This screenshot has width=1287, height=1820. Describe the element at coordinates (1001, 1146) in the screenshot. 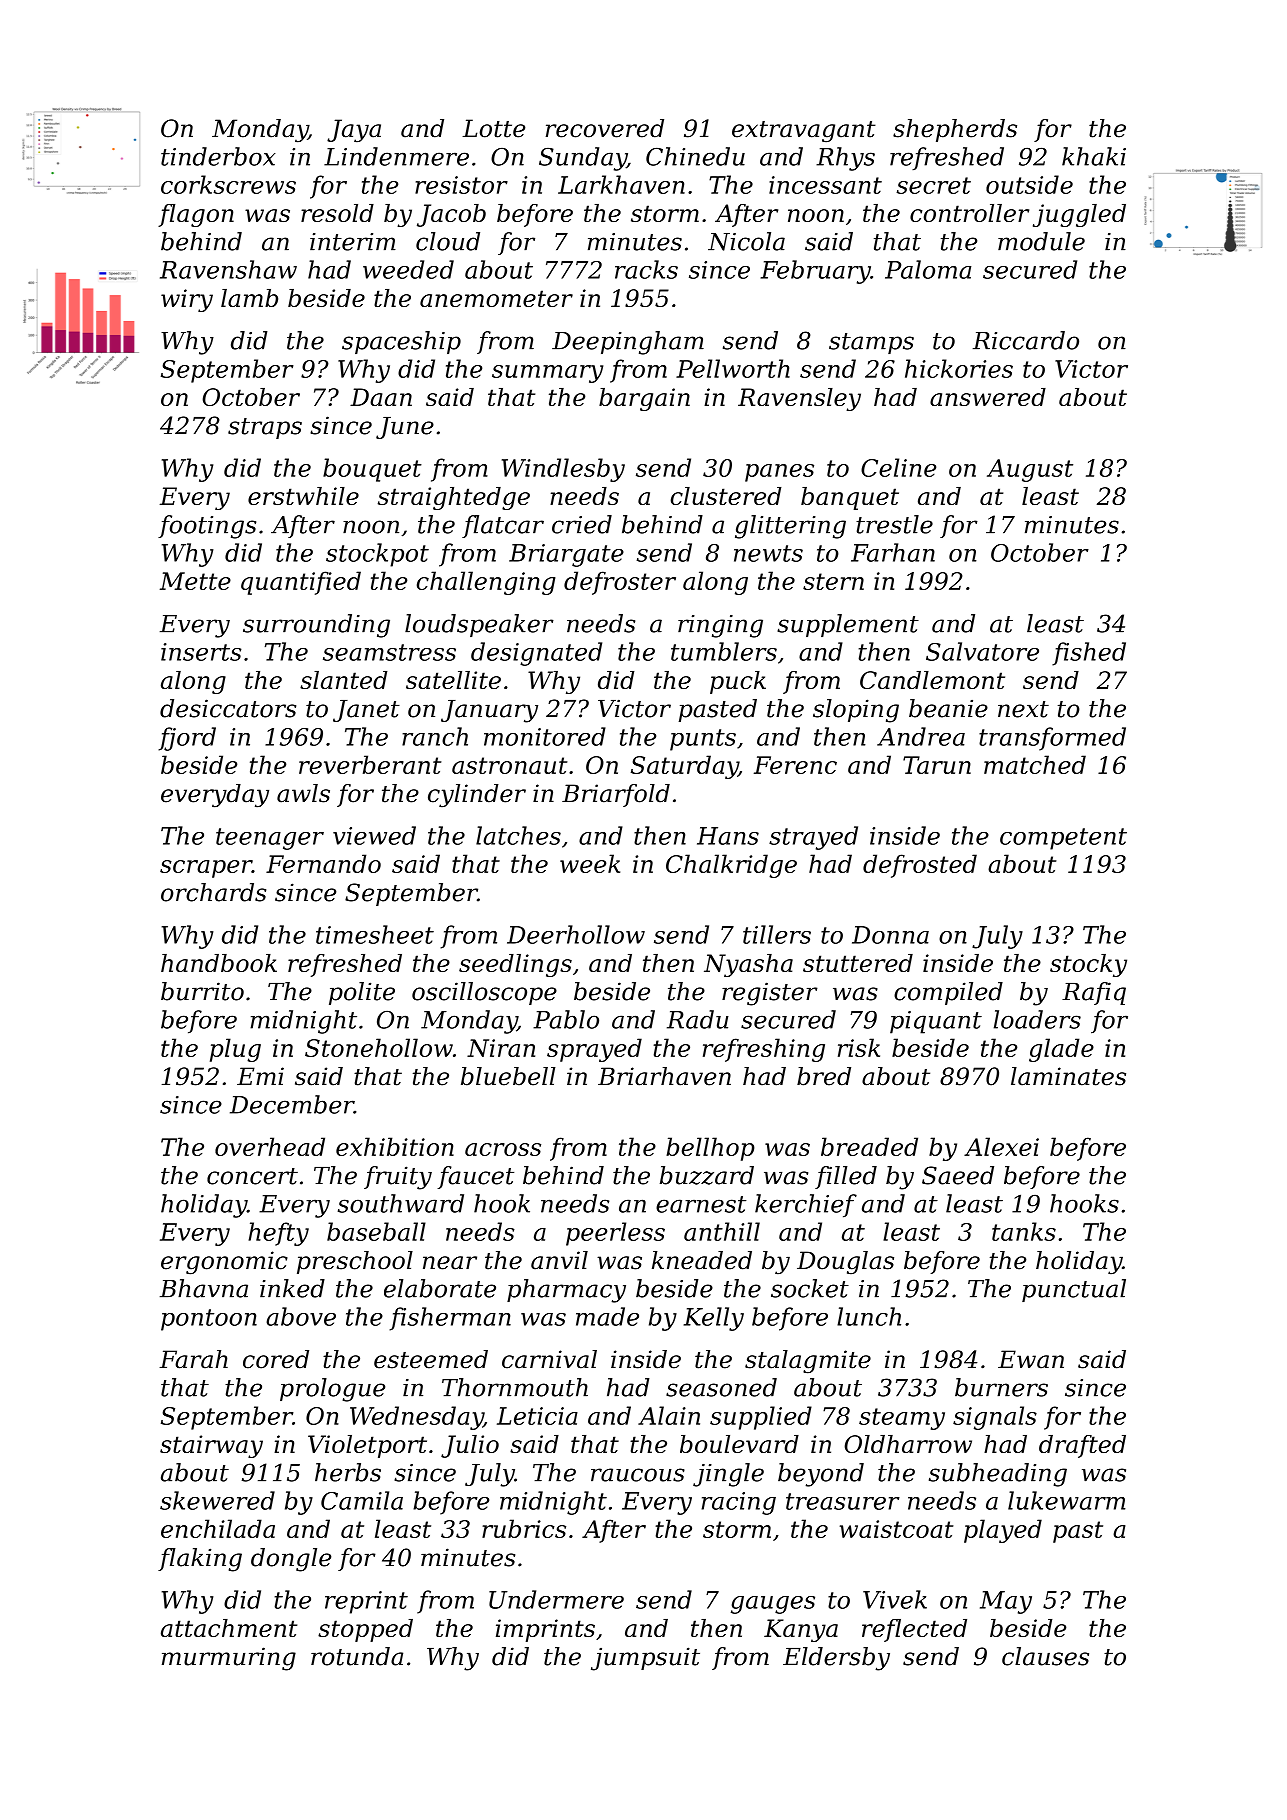

I see `Alexei` at that location.
